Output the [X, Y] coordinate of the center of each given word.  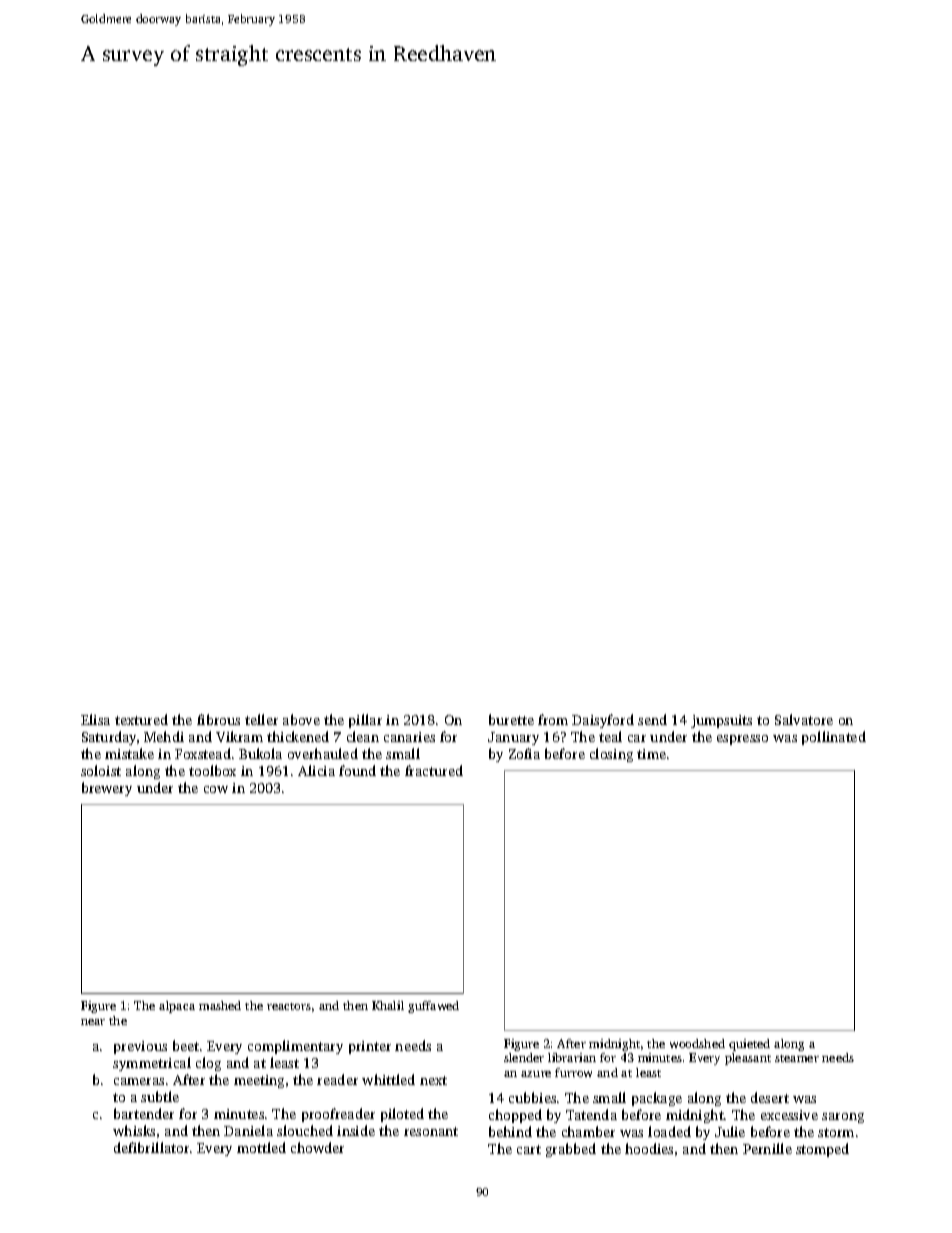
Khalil [388, 1005]
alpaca [177, 1007]
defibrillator [151, 1147]
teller [261, 719]
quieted [749, 1045]
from [553, 719]
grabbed [571, 1150]
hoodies [649, 1148]
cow [216, 789]
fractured [434, 770]
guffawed [433, 1007]
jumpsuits [721, 721]
